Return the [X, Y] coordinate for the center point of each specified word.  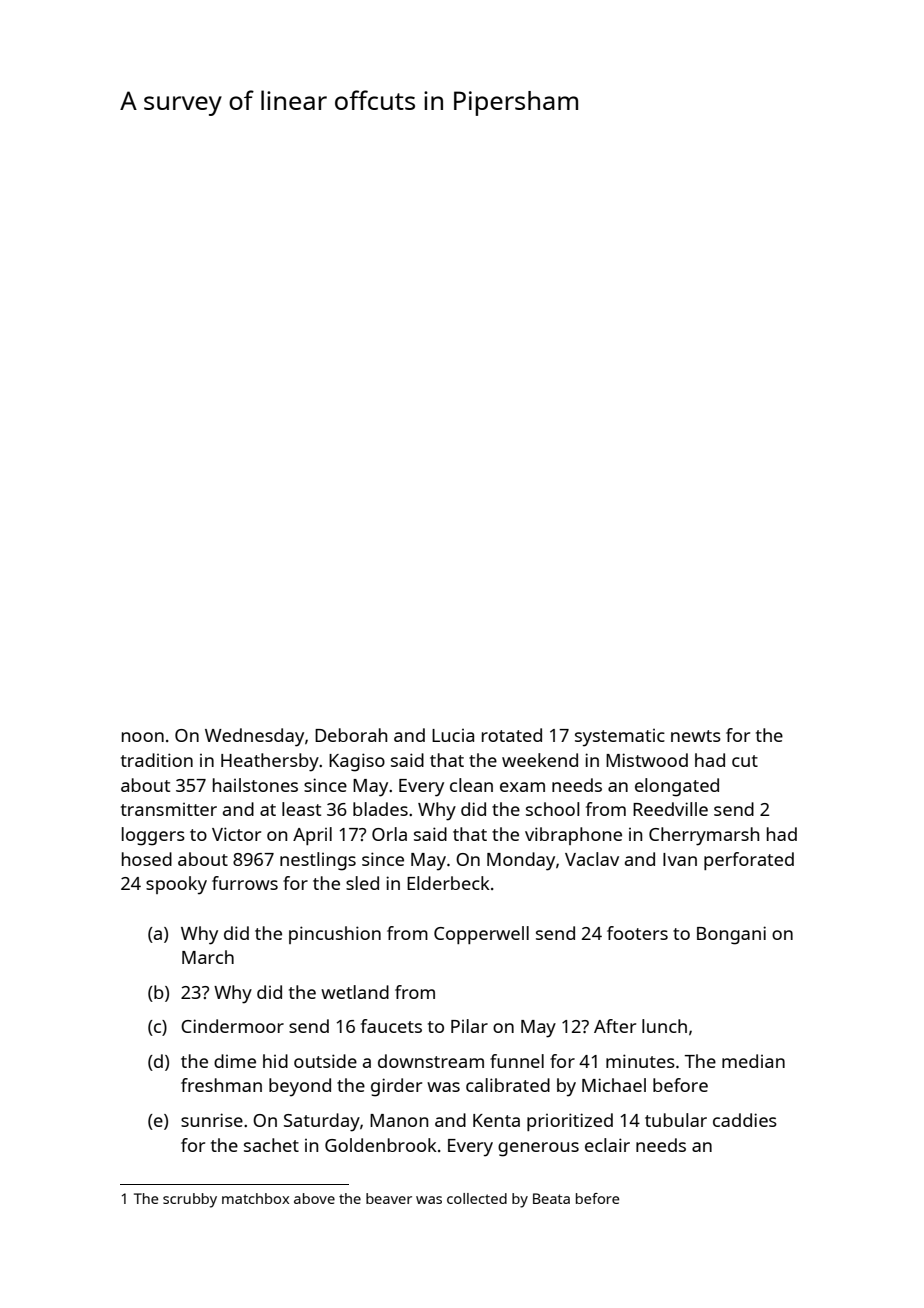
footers [637, 933]
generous [538, 1149]
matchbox [255, 1198]
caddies [745, 1120]
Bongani [731, 935]
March [208, 957]
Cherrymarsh [704, 836]
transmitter [169, 809]
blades [380, 809]
